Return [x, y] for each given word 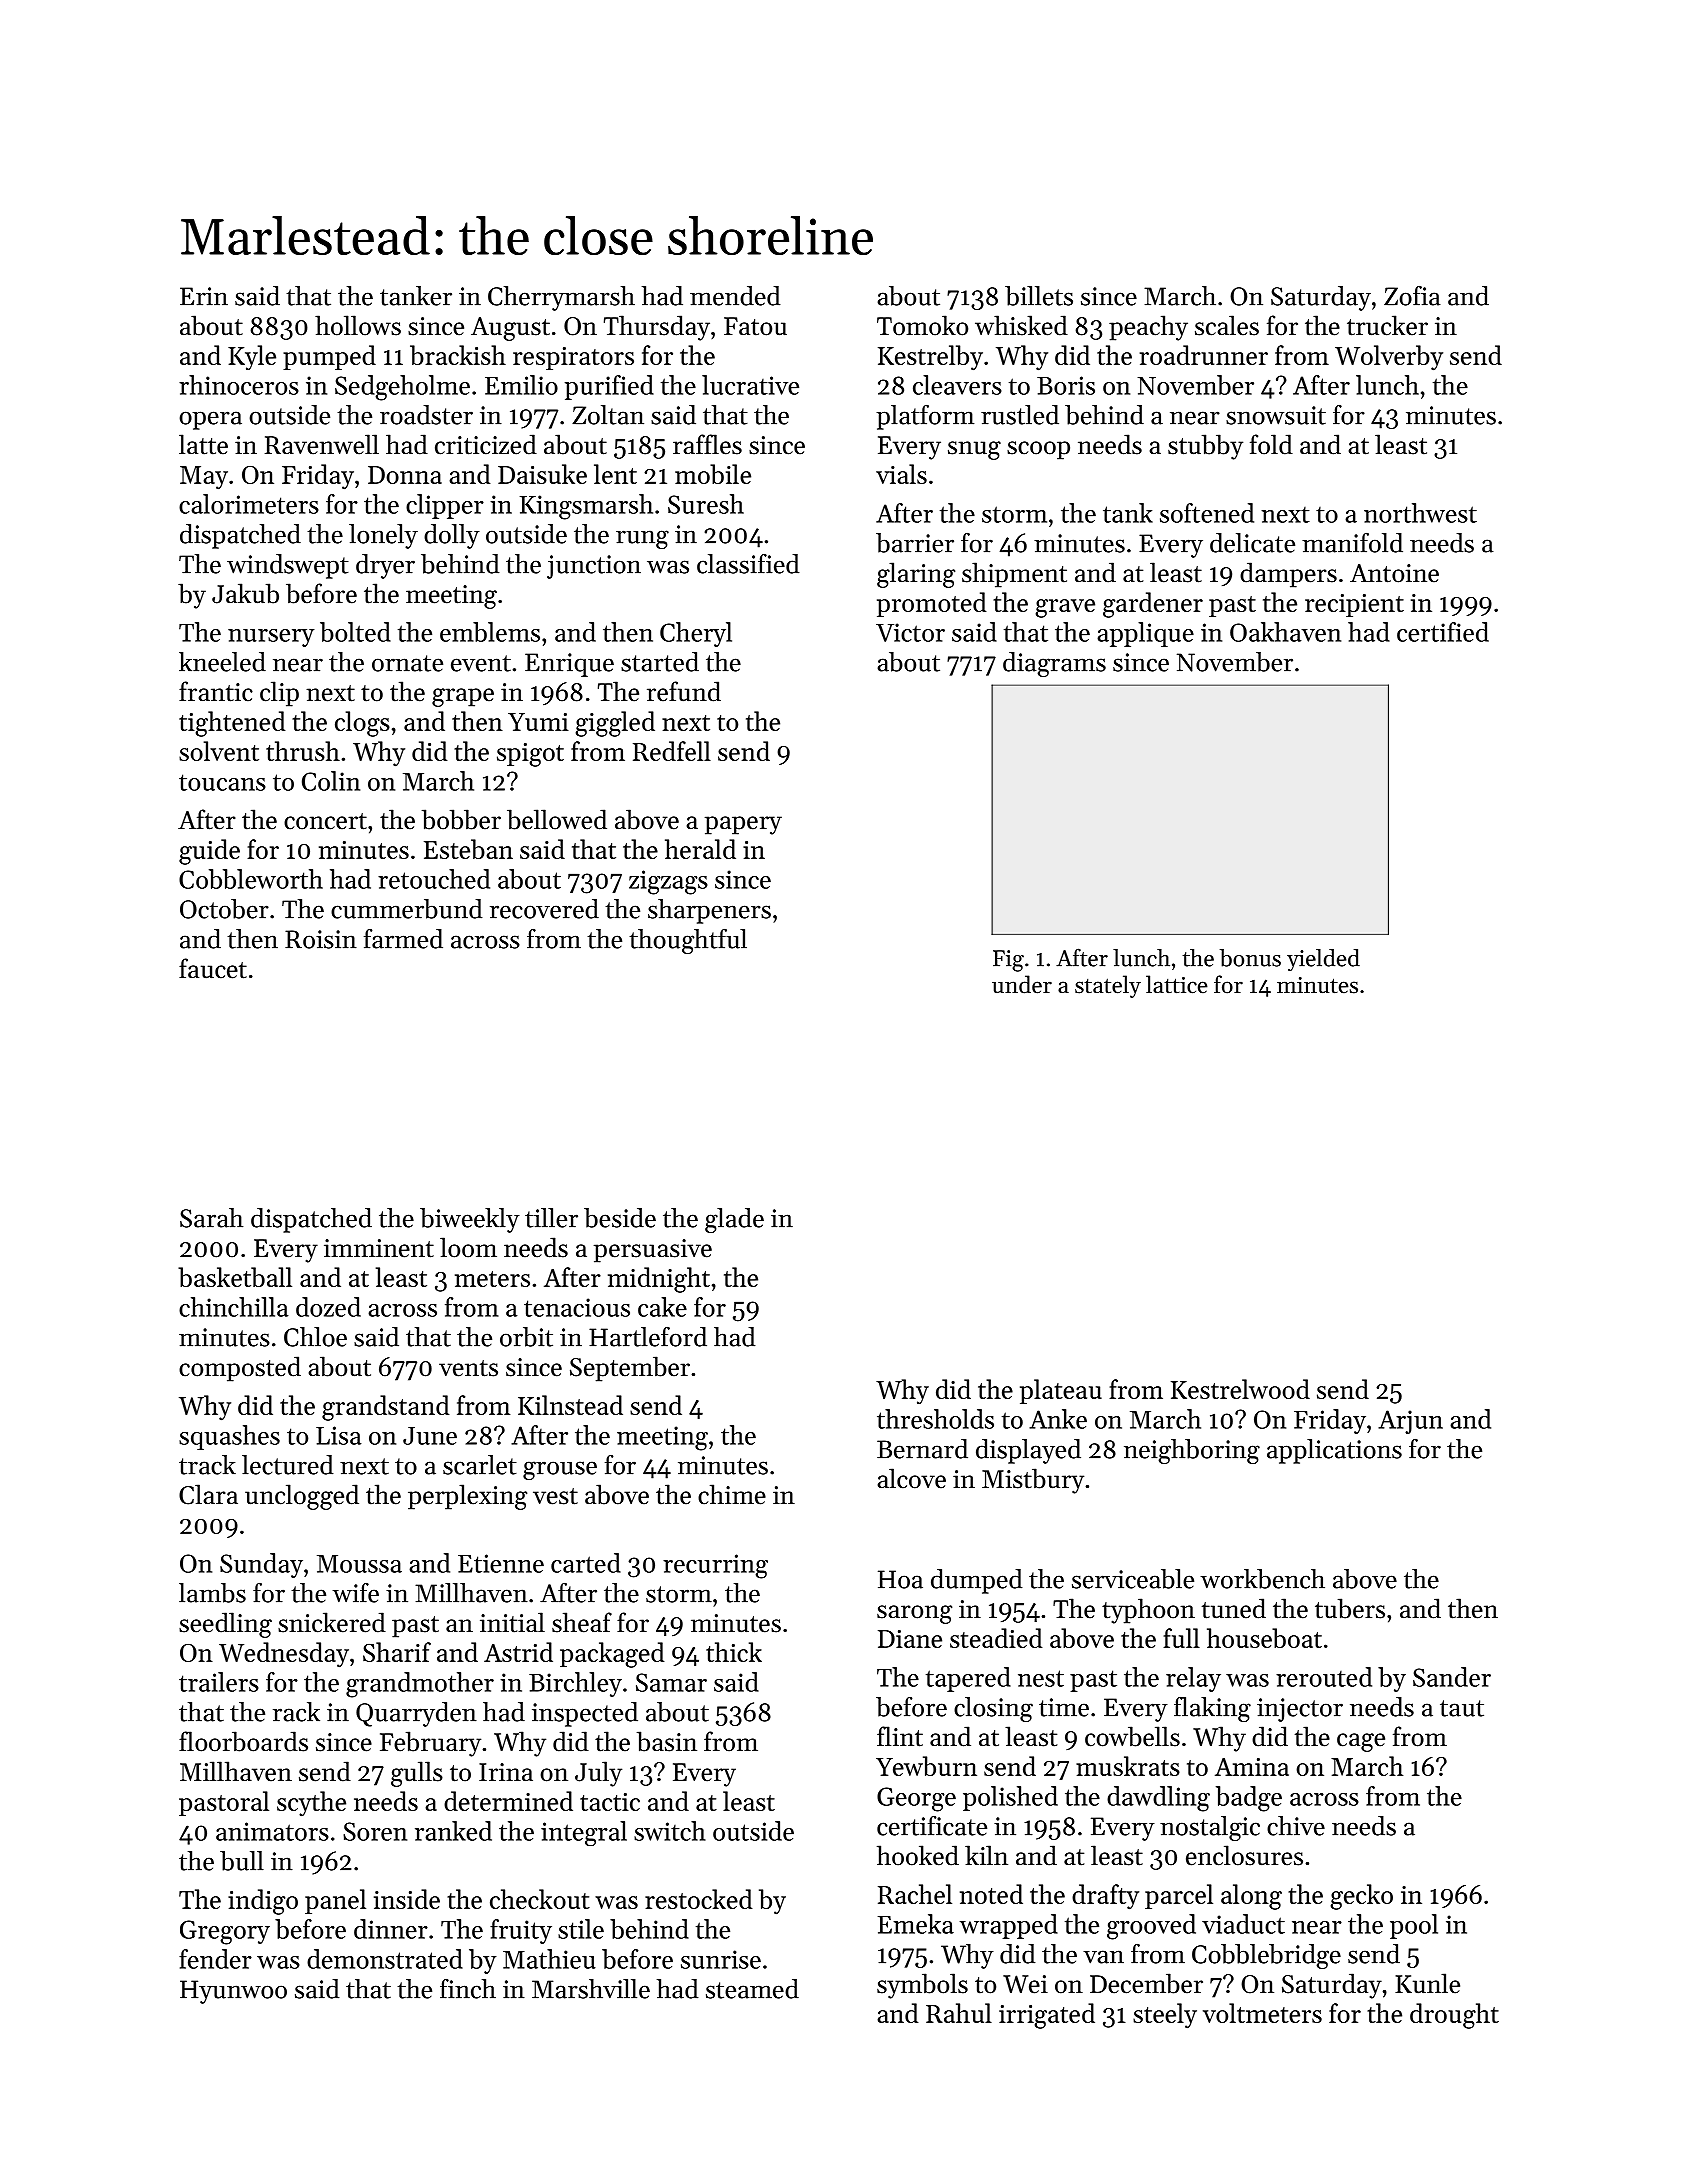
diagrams [1054, 664]
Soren [375, 1831]
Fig [1008, 961]
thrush [303, 751]
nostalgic [1210, 1828]
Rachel [915, 1894]
